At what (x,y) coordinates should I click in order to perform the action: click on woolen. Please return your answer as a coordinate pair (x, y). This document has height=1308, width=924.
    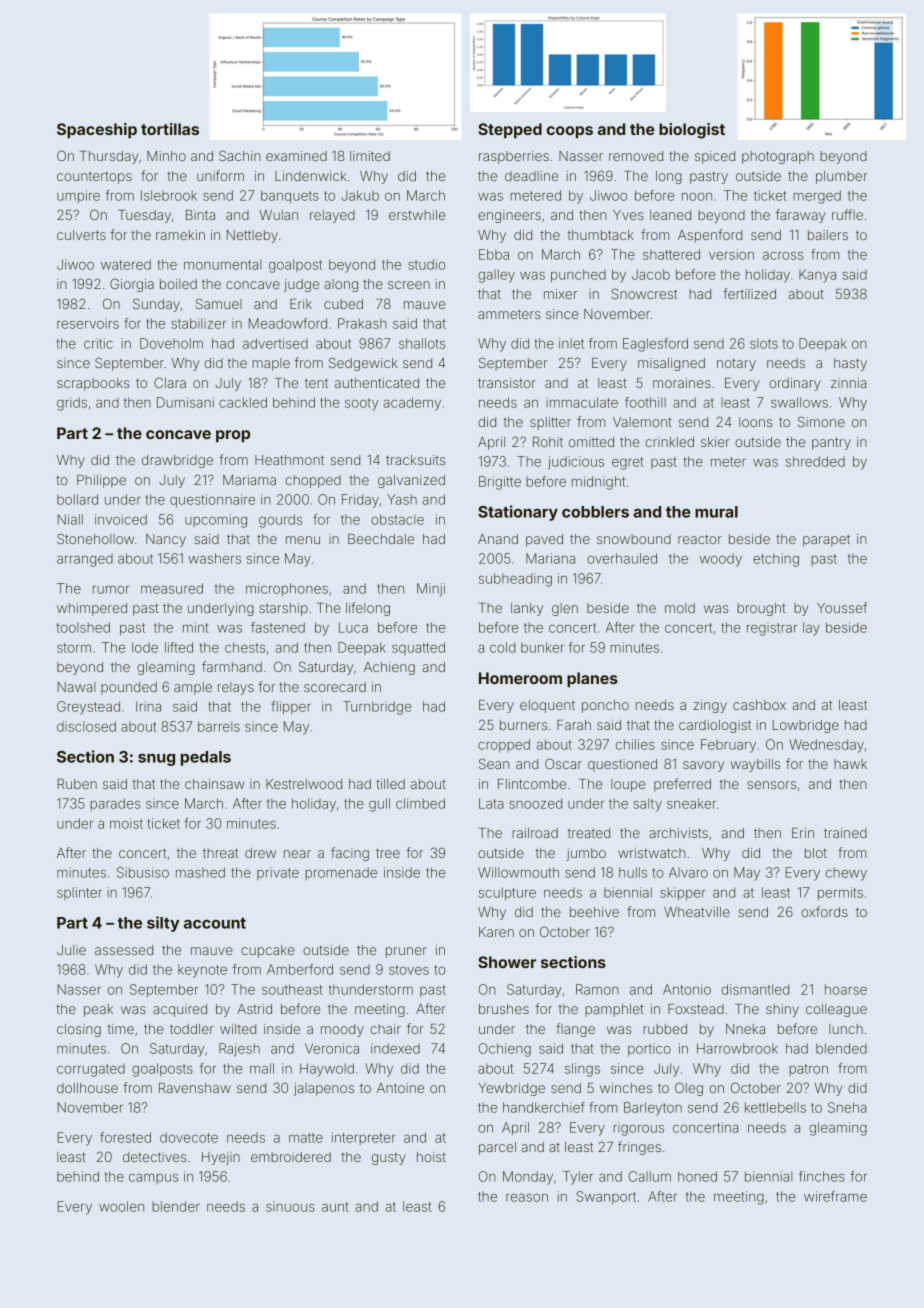
    Looking at the image, I should click on (121, 1206).
